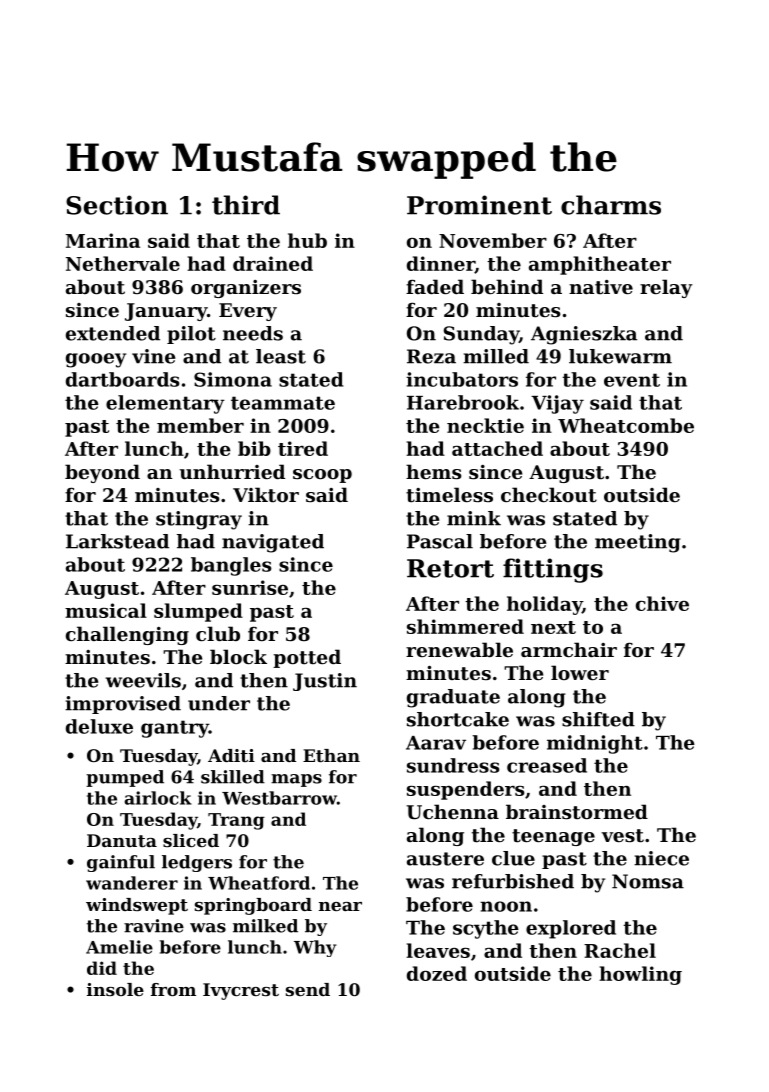 This page has height=1092, width=769. What do you see at coordinates (431, 356) in the page?
I see `Reza` at bounding box center [431, 356].
